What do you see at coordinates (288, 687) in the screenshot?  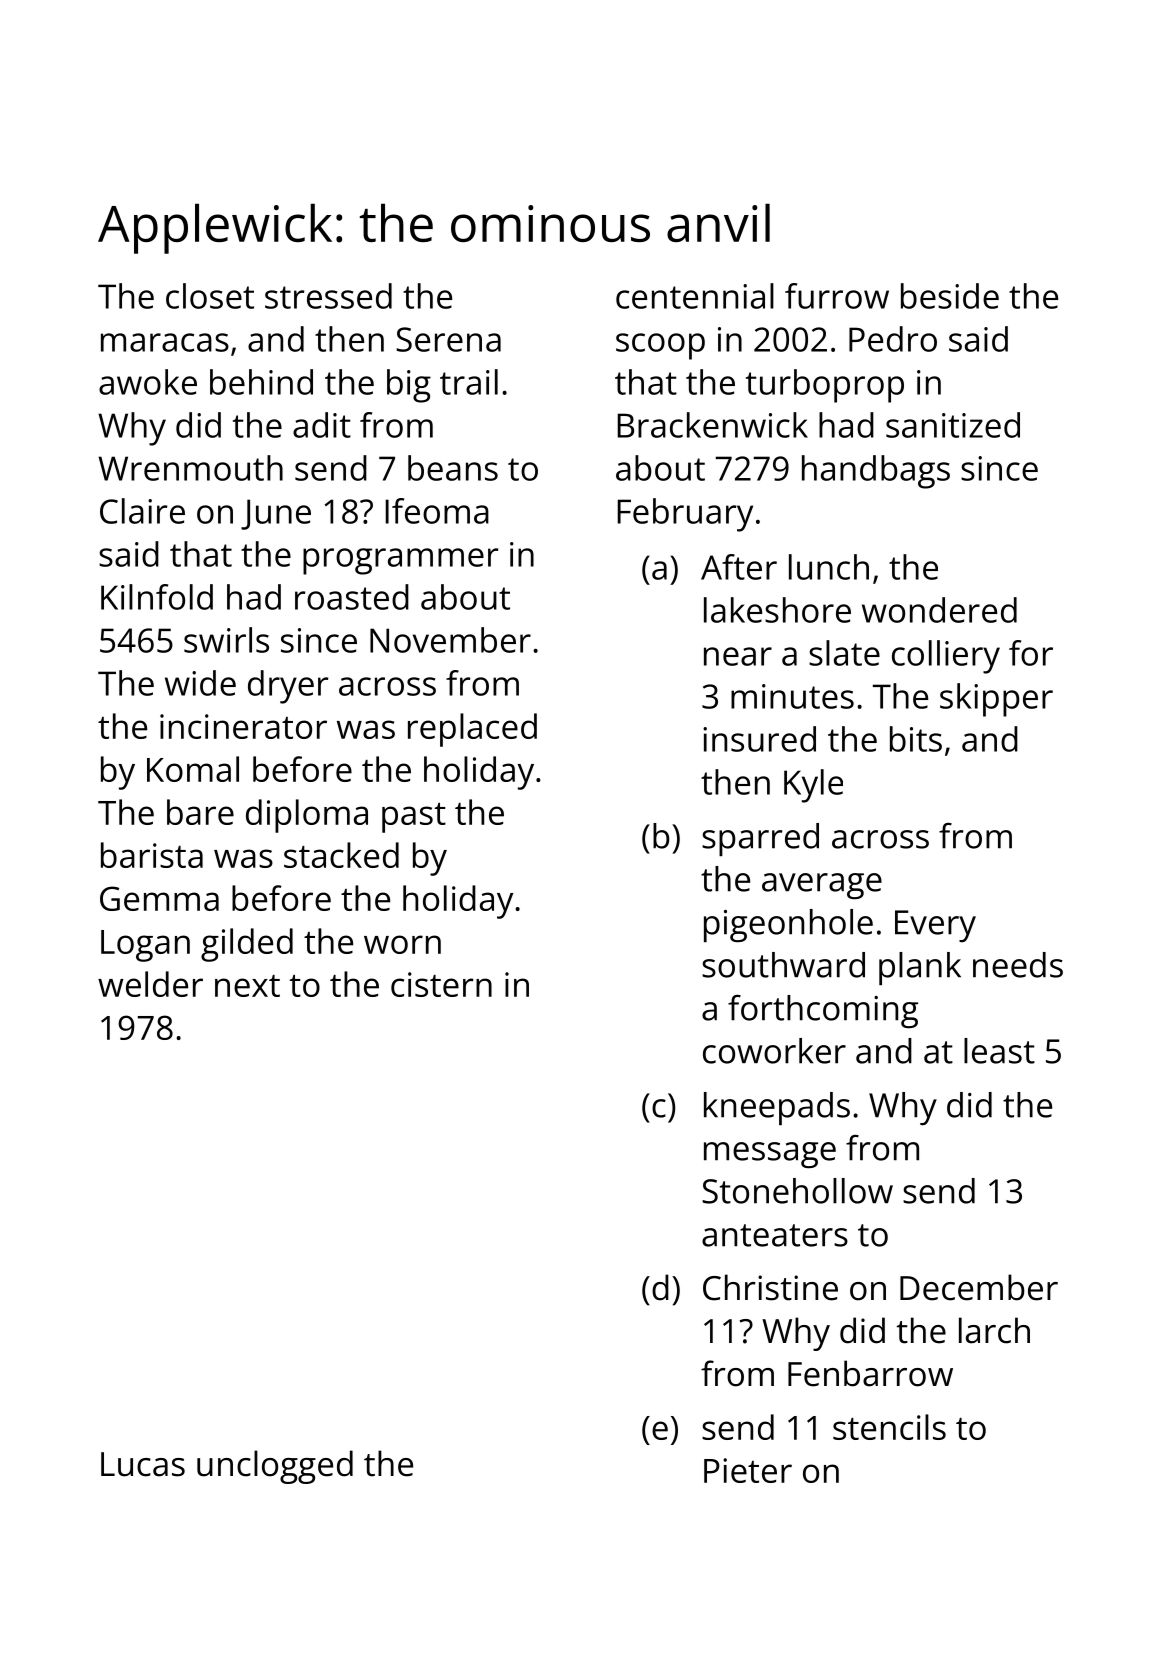 I see `dryer` at bounding box center [288, 687].
